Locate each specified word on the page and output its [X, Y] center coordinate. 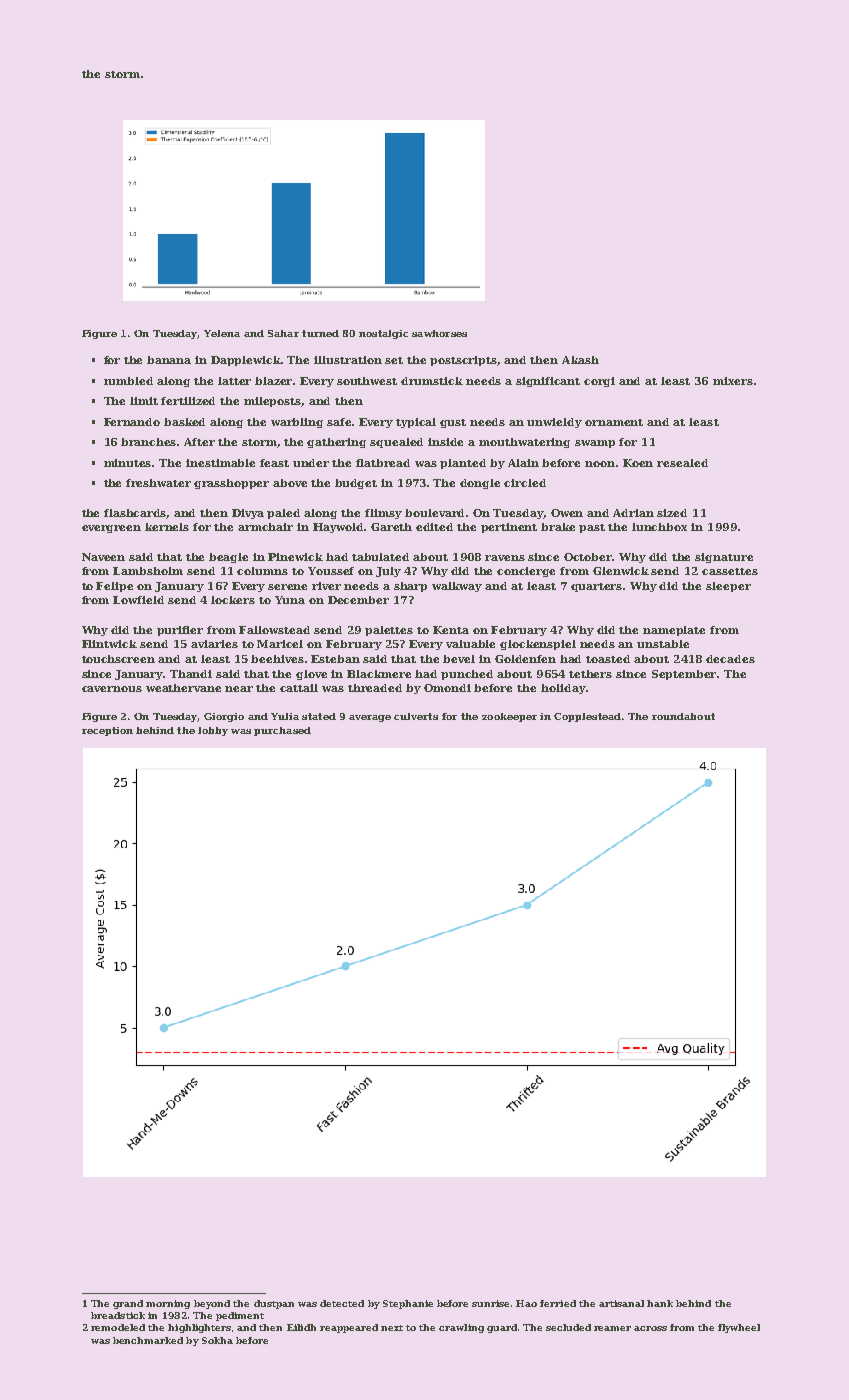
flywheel [739, 1328]
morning [168, 1304]
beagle [228, 558]
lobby [213, 731]
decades [730, 659]
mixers [733, 381]
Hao [526, 1303]
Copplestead [587, 717]
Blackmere [379, 674]
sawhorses [439, 333]
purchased [282, 731]
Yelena [222, 333]
